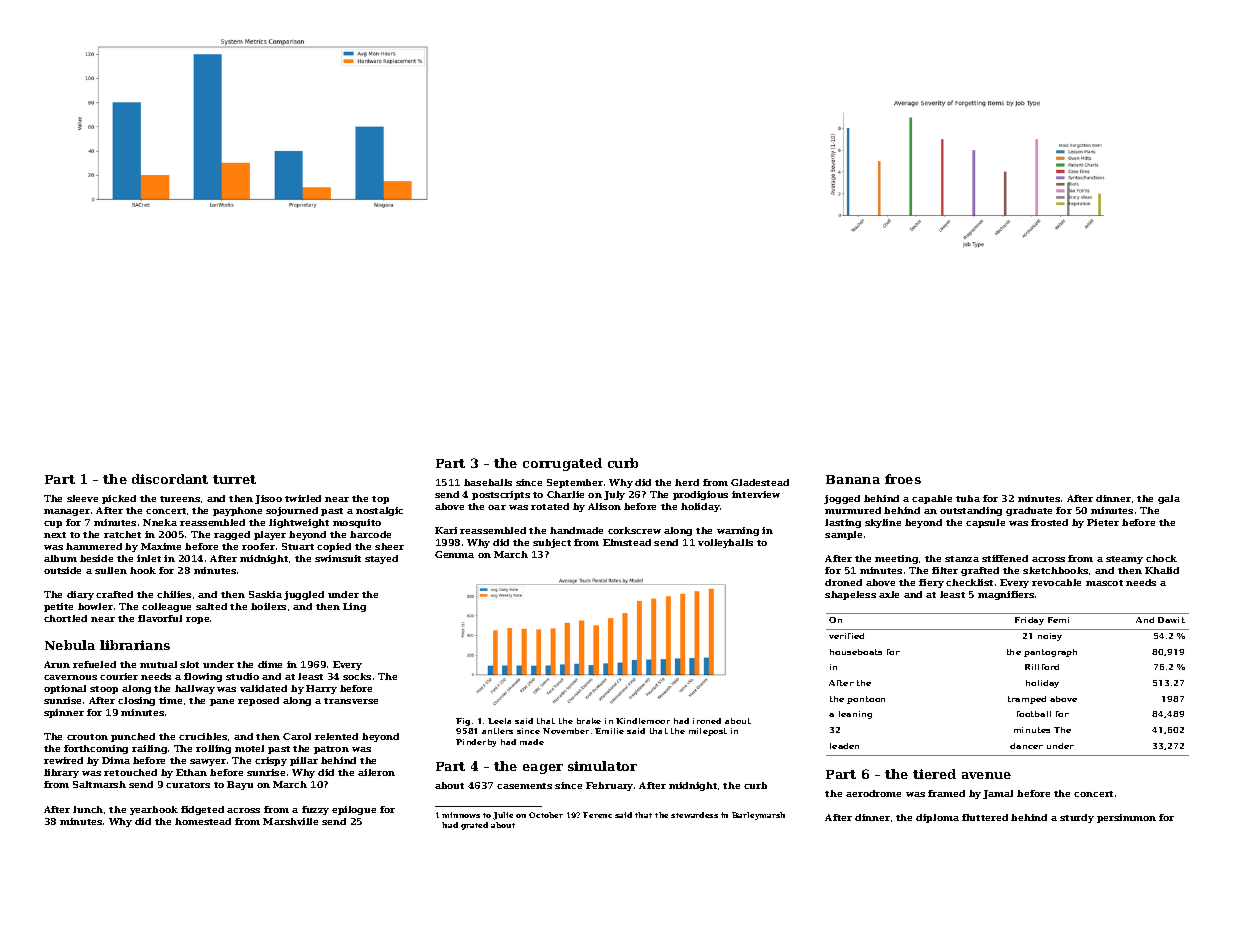  I want to click on discordant, so click(170, 479).
